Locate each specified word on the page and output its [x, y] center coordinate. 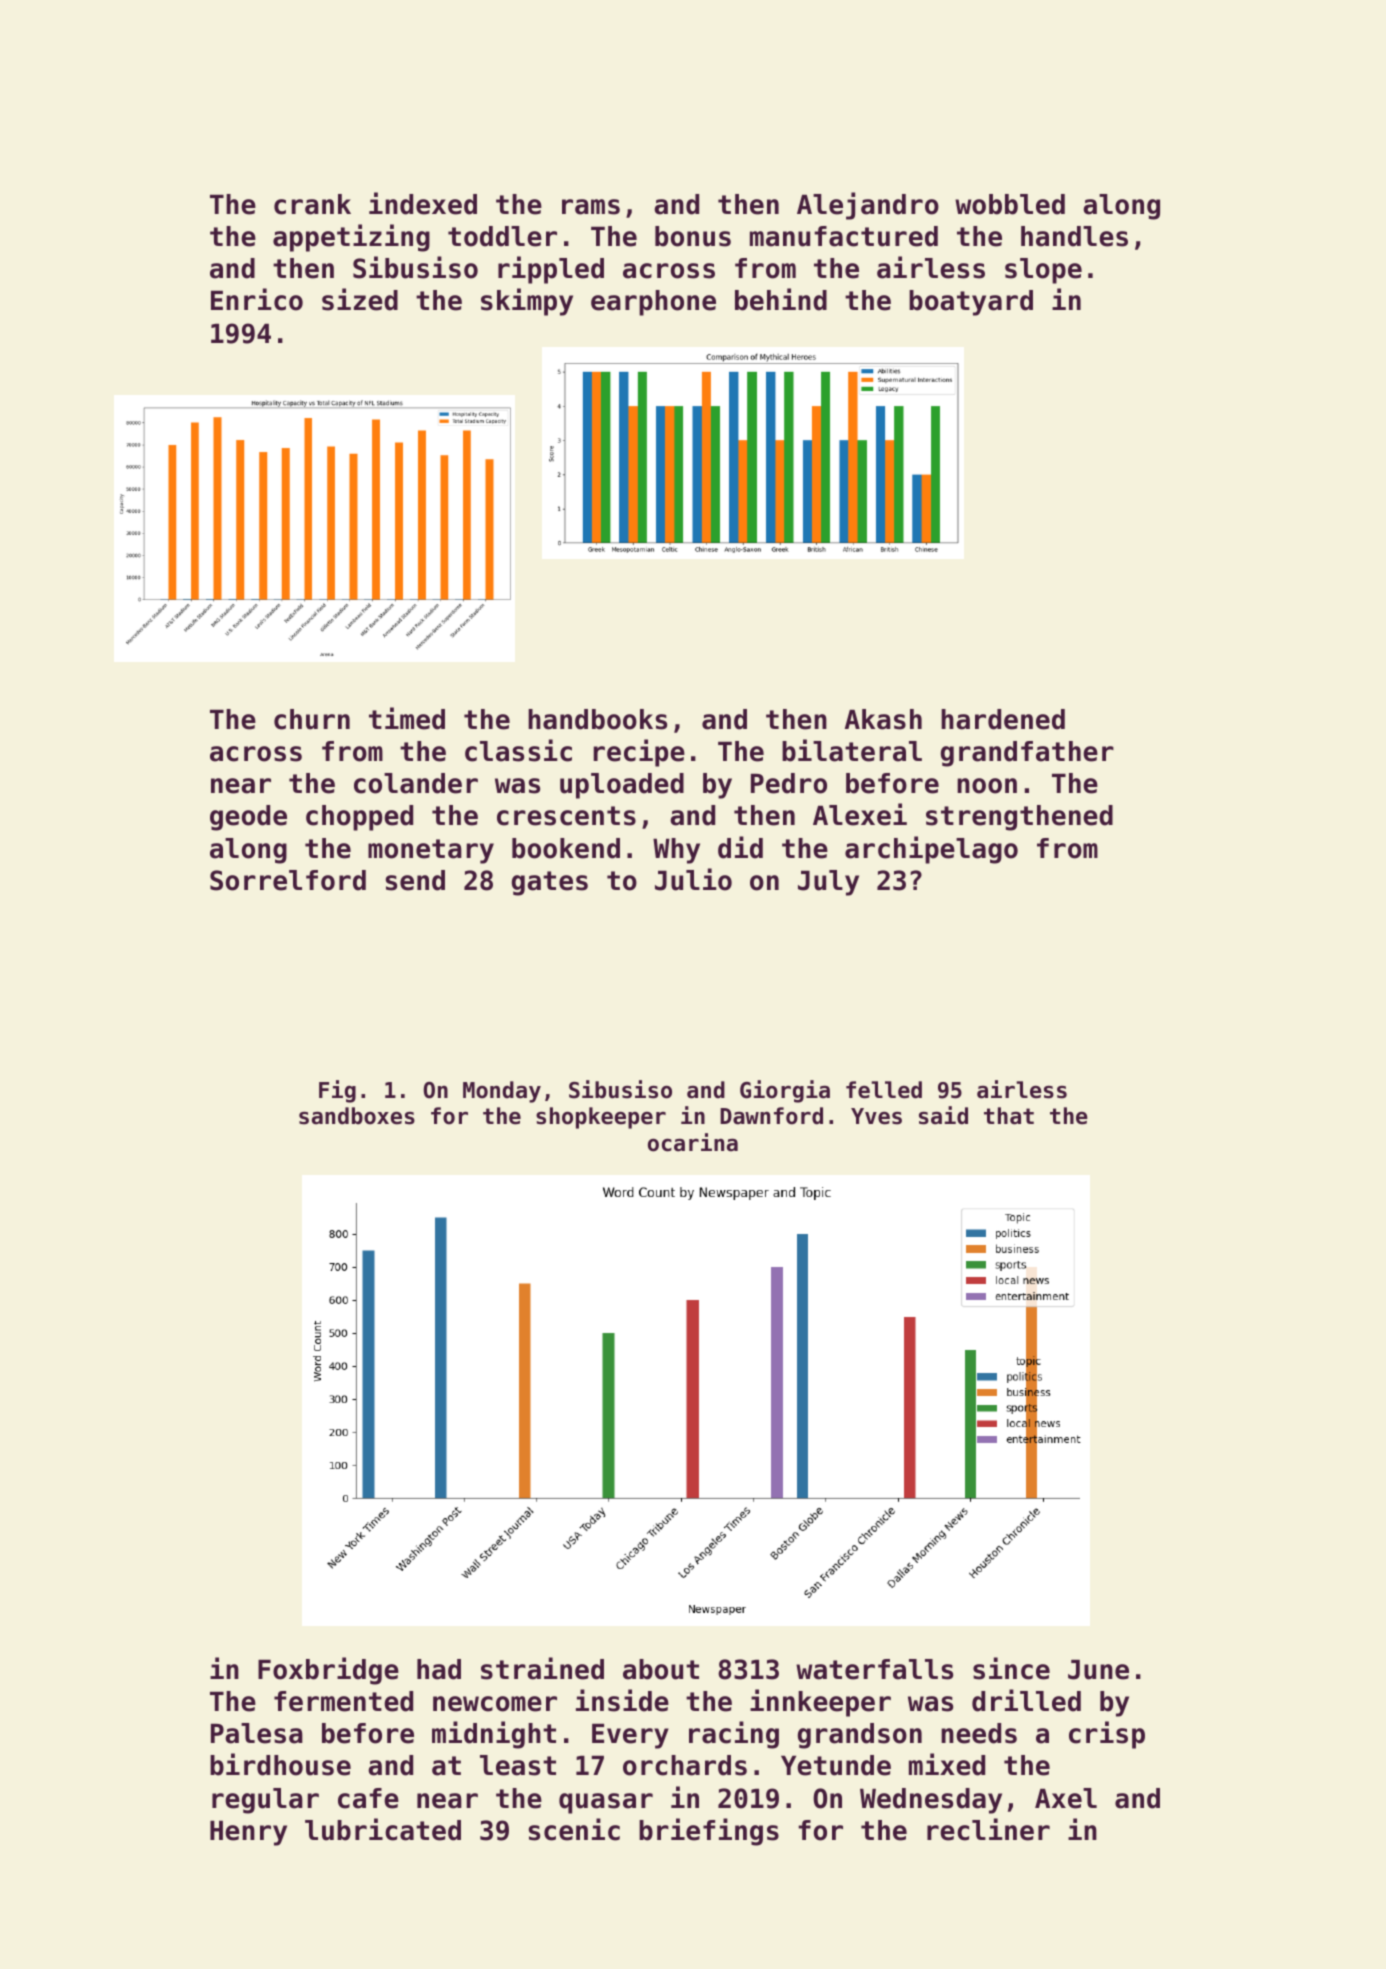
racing [734, 1735]
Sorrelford [288, 880]
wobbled [1010, 204]
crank [312, 204]
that [1009, 1116]
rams [591, 207]
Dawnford [771, 1116]
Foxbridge [328, 1671]
